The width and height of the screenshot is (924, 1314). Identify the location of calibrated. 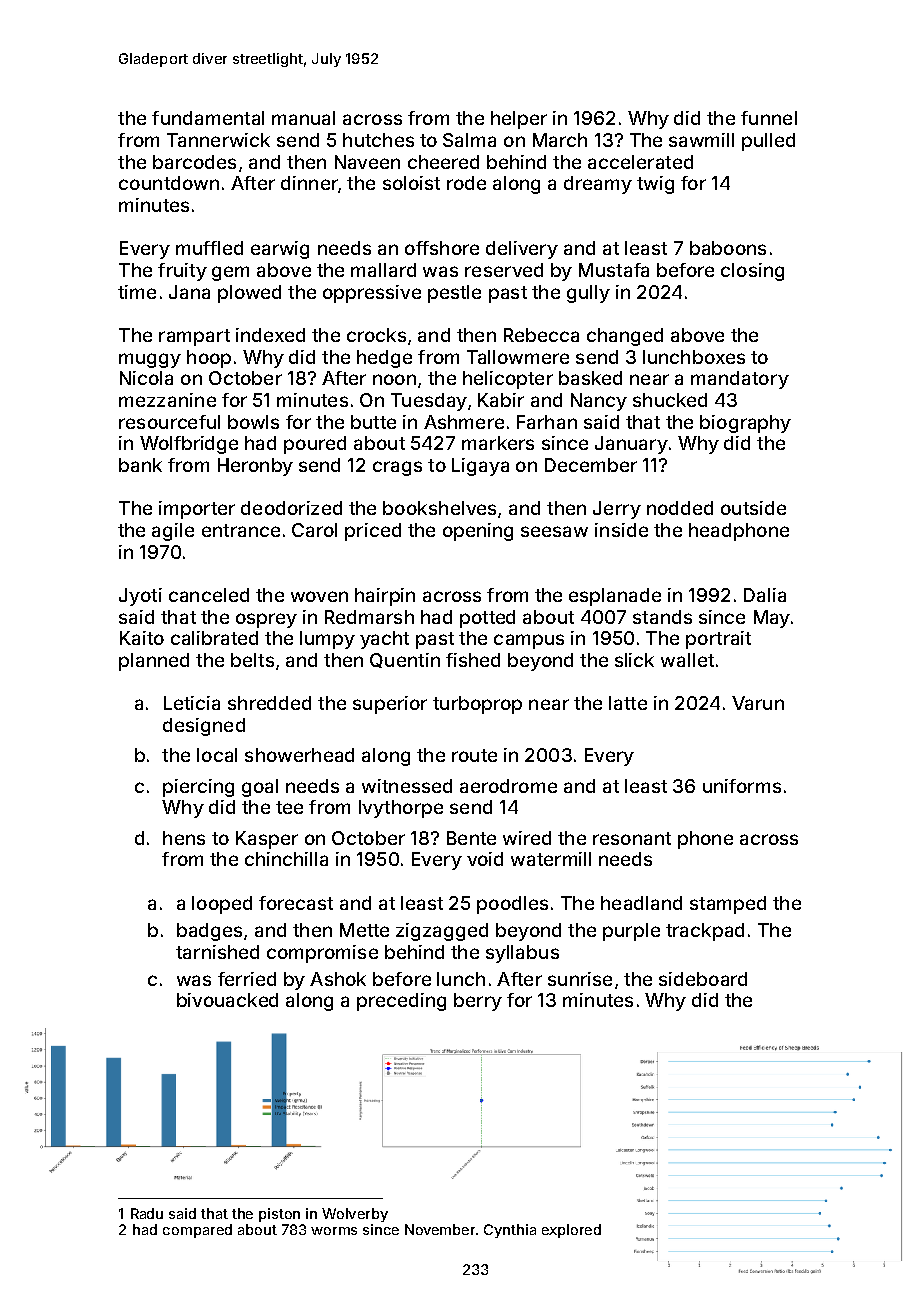
(214, 638).
